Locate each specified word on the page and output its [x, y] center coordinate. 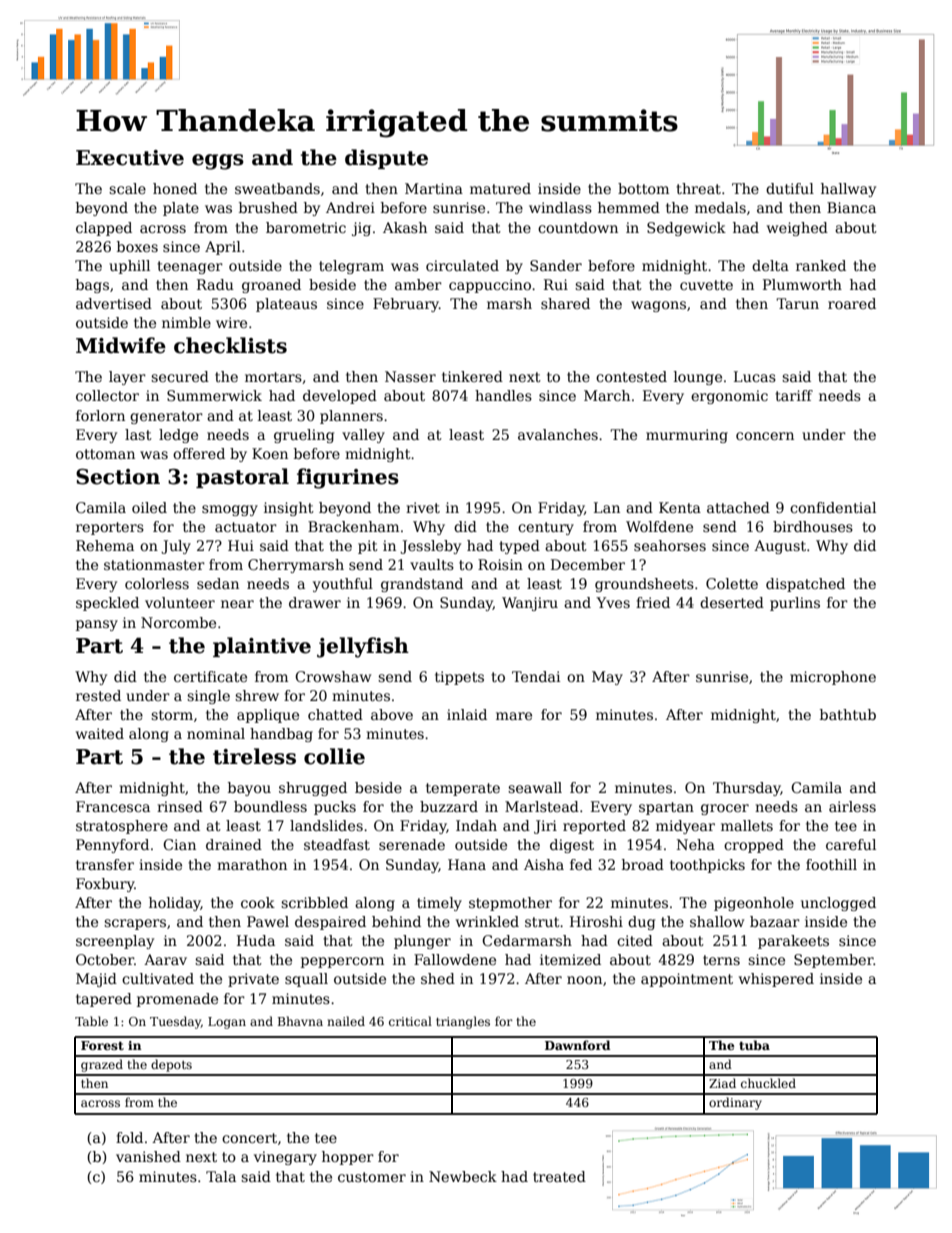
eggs [218, 162]
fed [581, 864]
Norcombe [178, 622]
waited [100, 733]
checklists [230, 345]
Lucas [755, 376]
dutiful [790, 188]
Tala [221, 1176]
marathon [252, 864]
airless [852, 806]
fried [653, 602]
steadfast [337, 844]
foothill [831, 864]
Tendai [536, 676]
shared [565, 303]
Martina [434, 188]
